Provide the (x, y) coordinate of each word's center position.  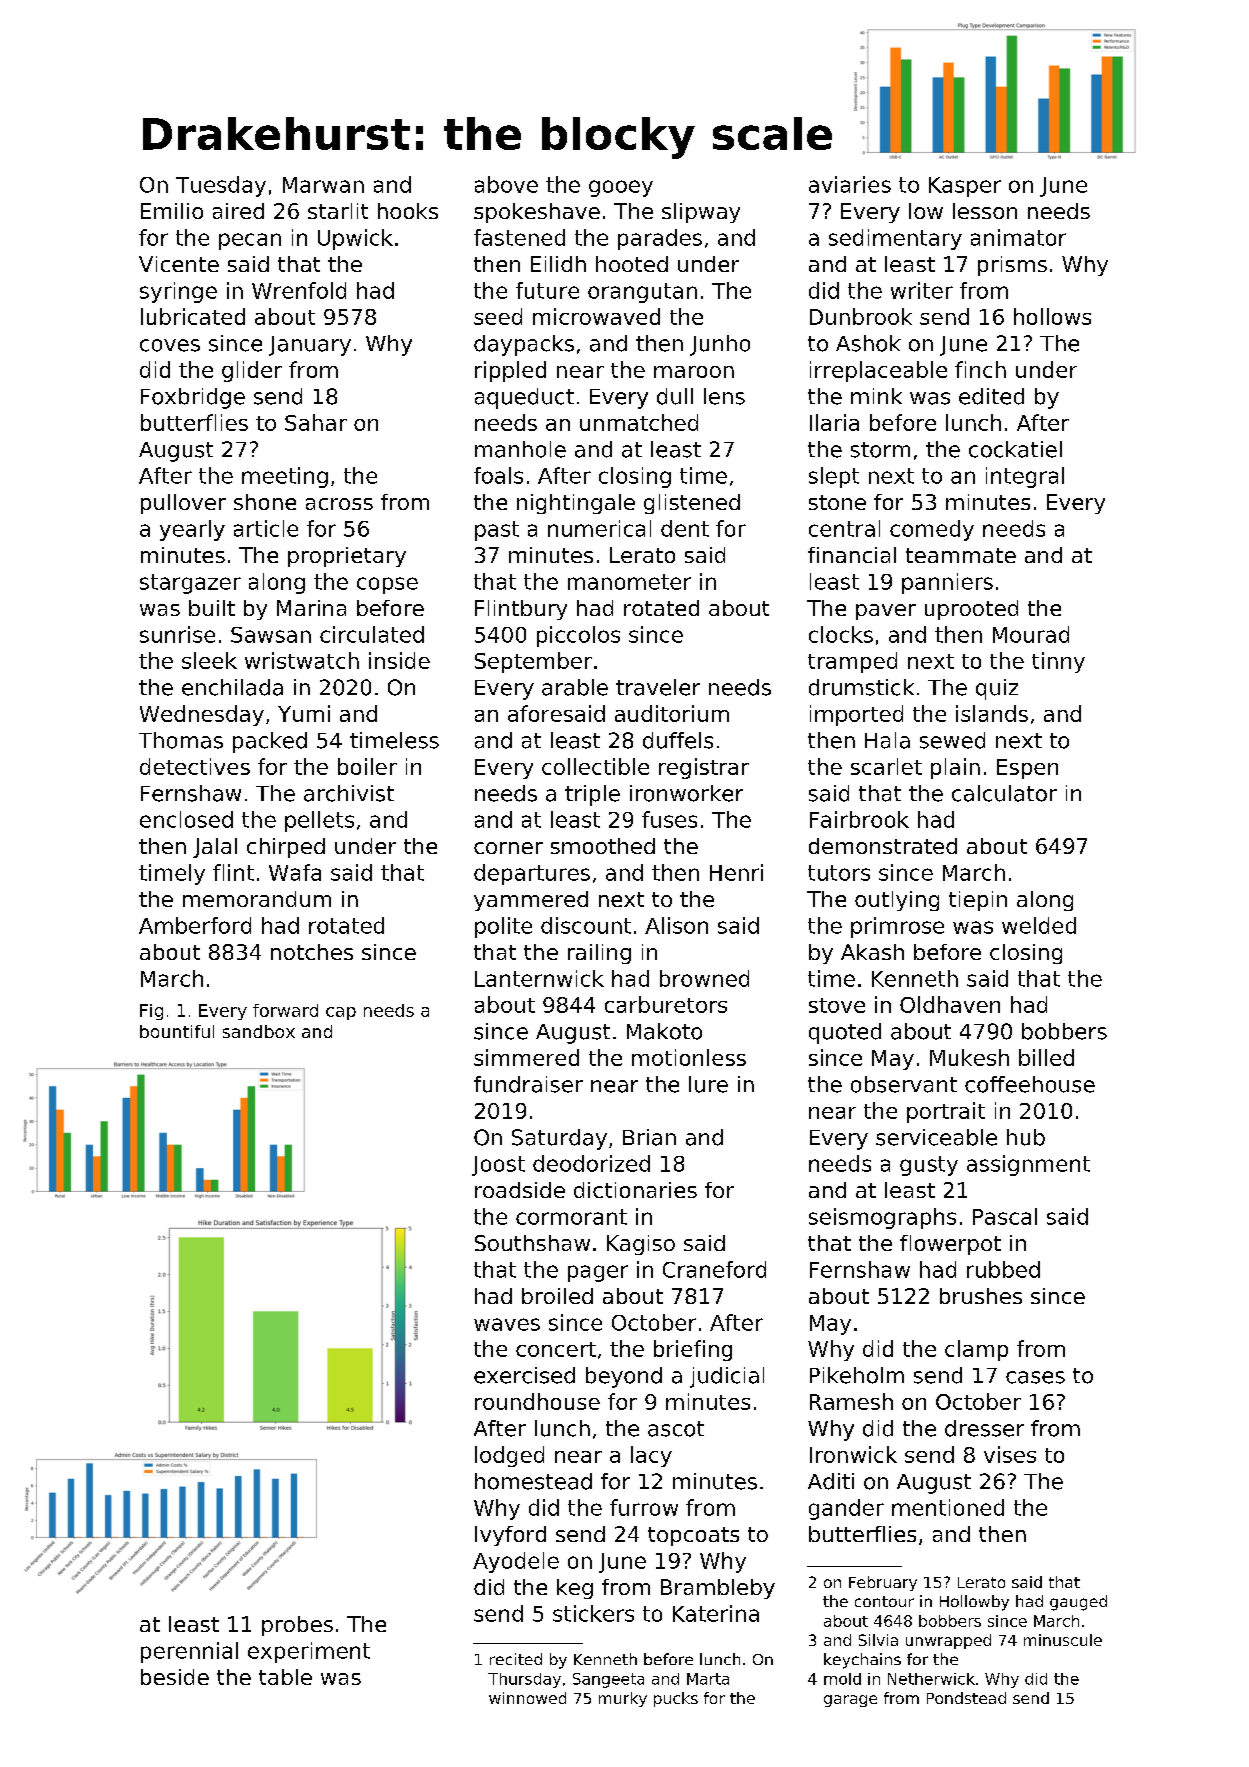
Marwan (323, 185)
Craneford (714, 1269)
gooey (621, 188)
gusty (929, 1166)
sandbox (259, 1031)
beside (175, 1677)
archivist (349, 793)
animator (1018, 237)
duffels (678, 740)
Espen (1027, 769)
